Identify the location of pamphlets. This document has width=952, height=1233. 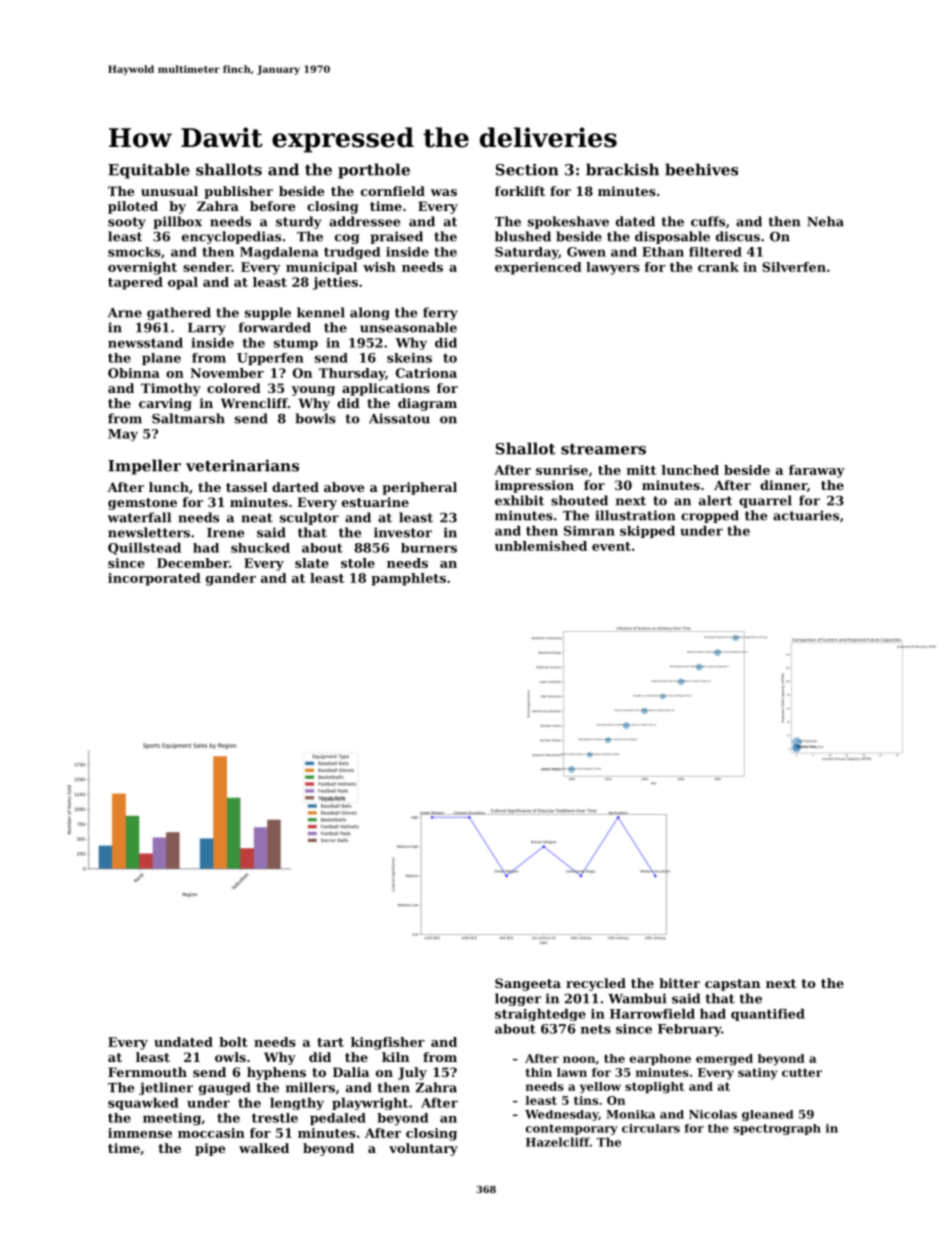
(408, 579).
